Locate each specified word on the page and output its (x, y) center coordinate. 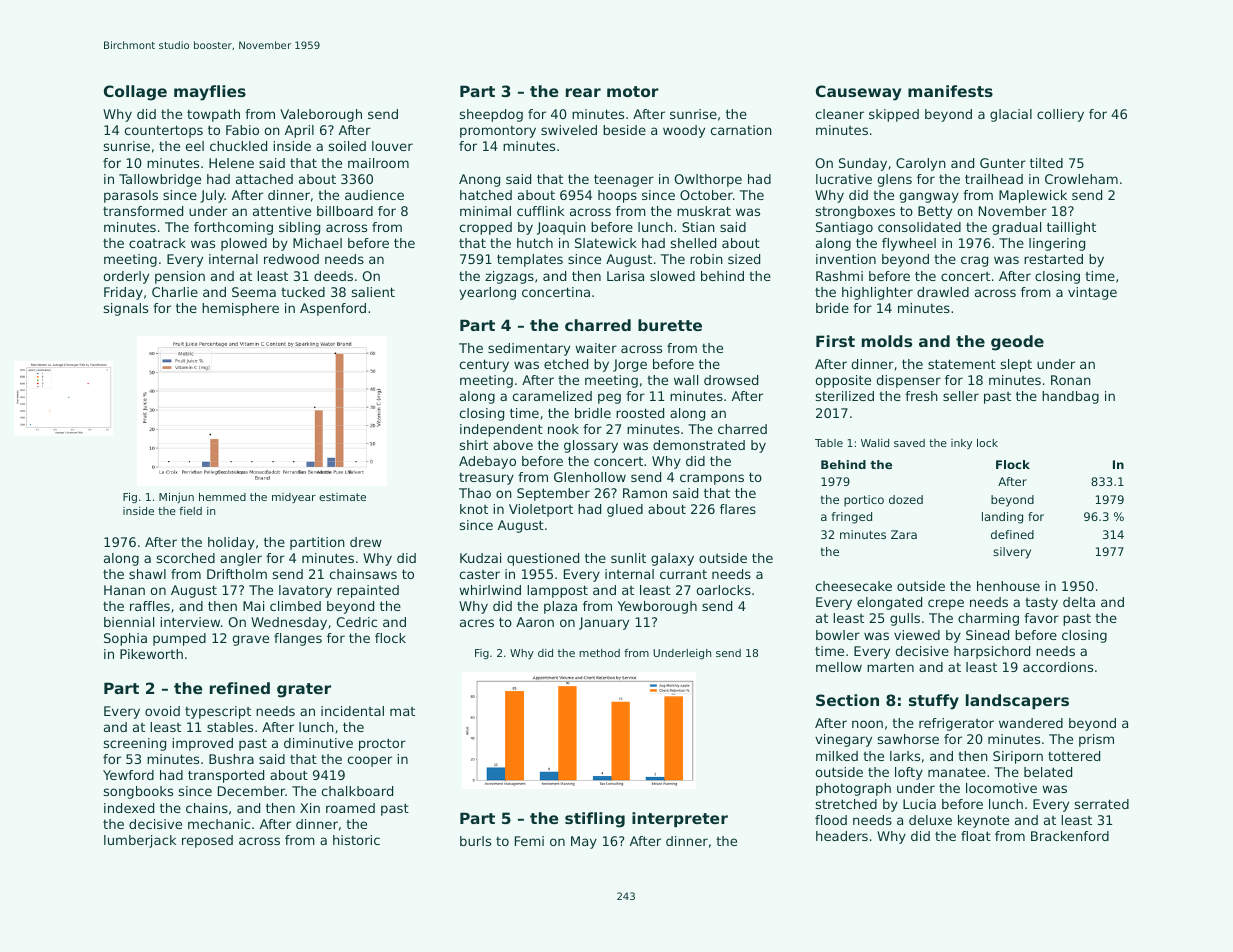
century (484, 365)
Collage (135, 93)
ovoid (162, 711)
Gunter (1003, 163)
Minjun (176, 498)
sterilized (845, 396)
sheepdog (491, 115)
